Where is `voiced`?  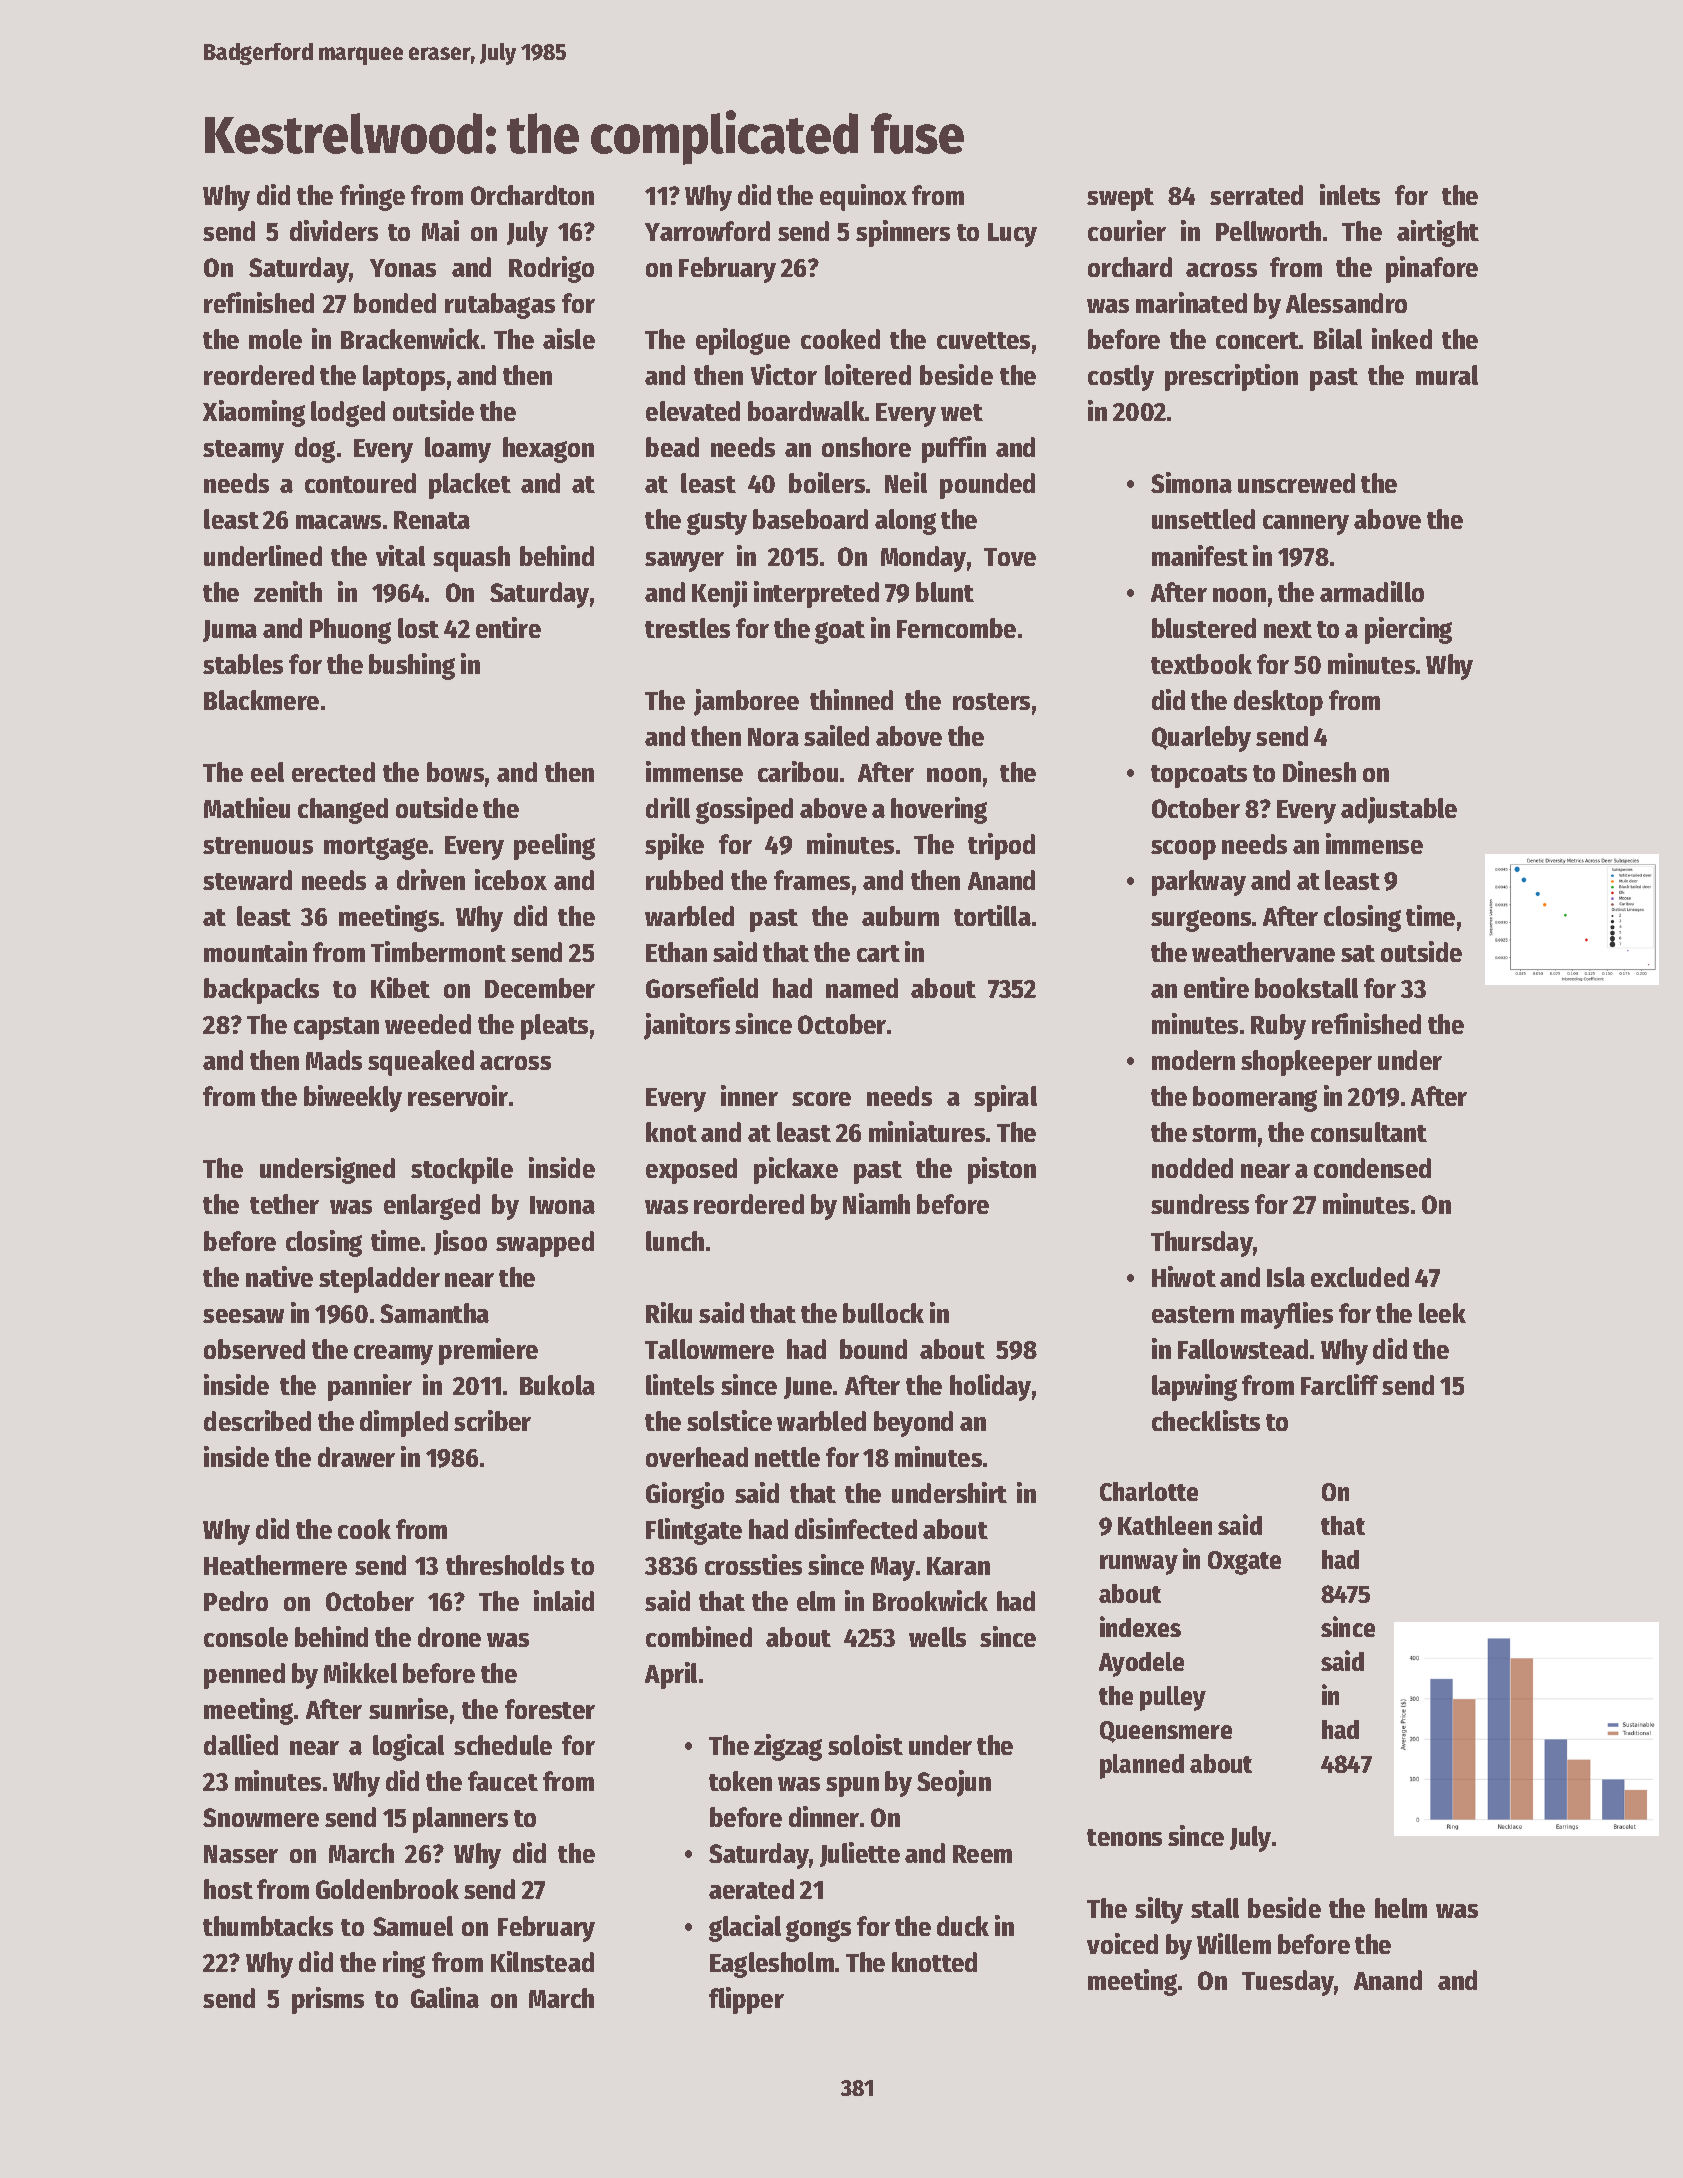
voiced is located at coordinates (1122, 1943).
